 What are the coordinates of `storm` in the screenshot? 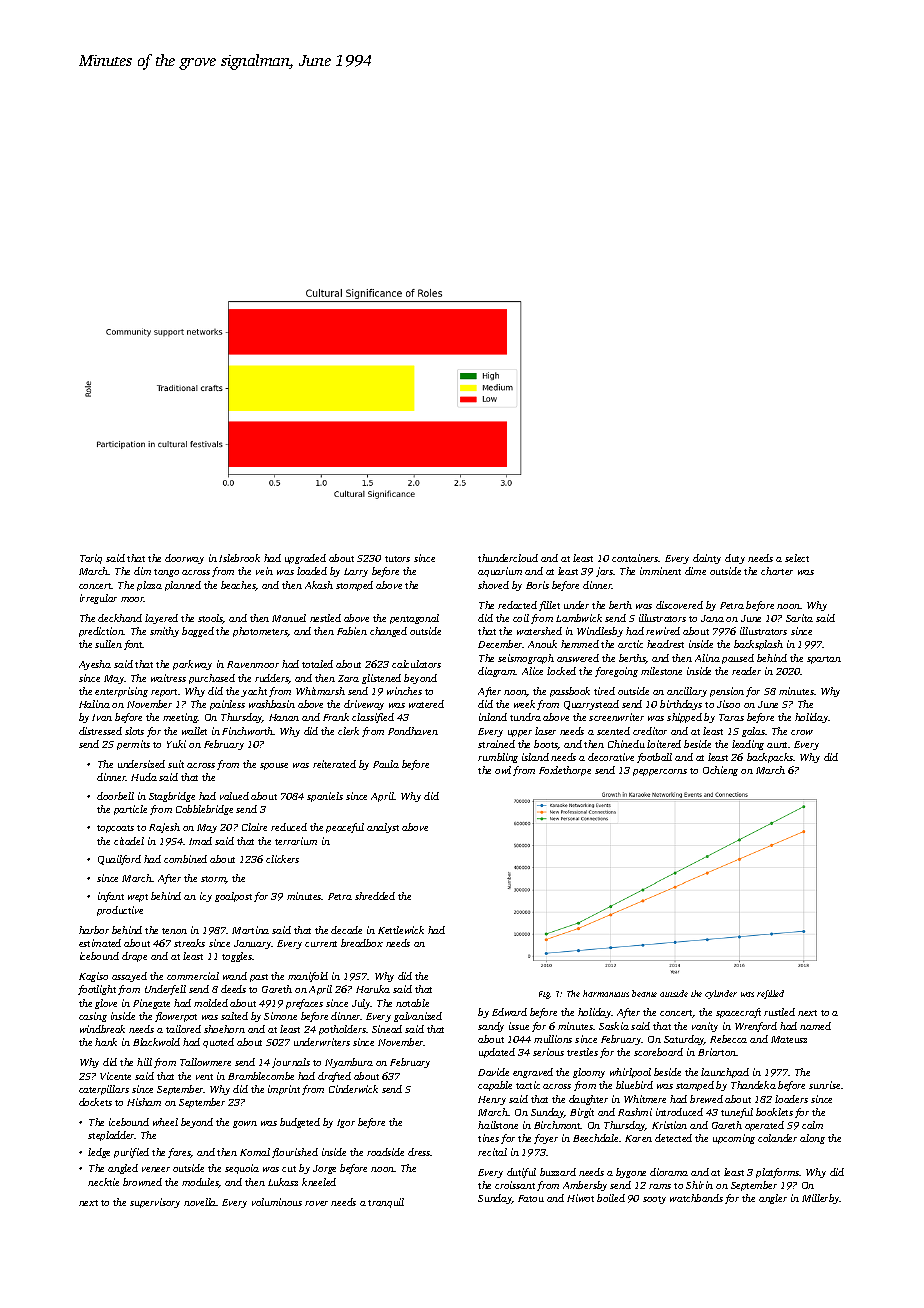 It's located at (213, 880).
